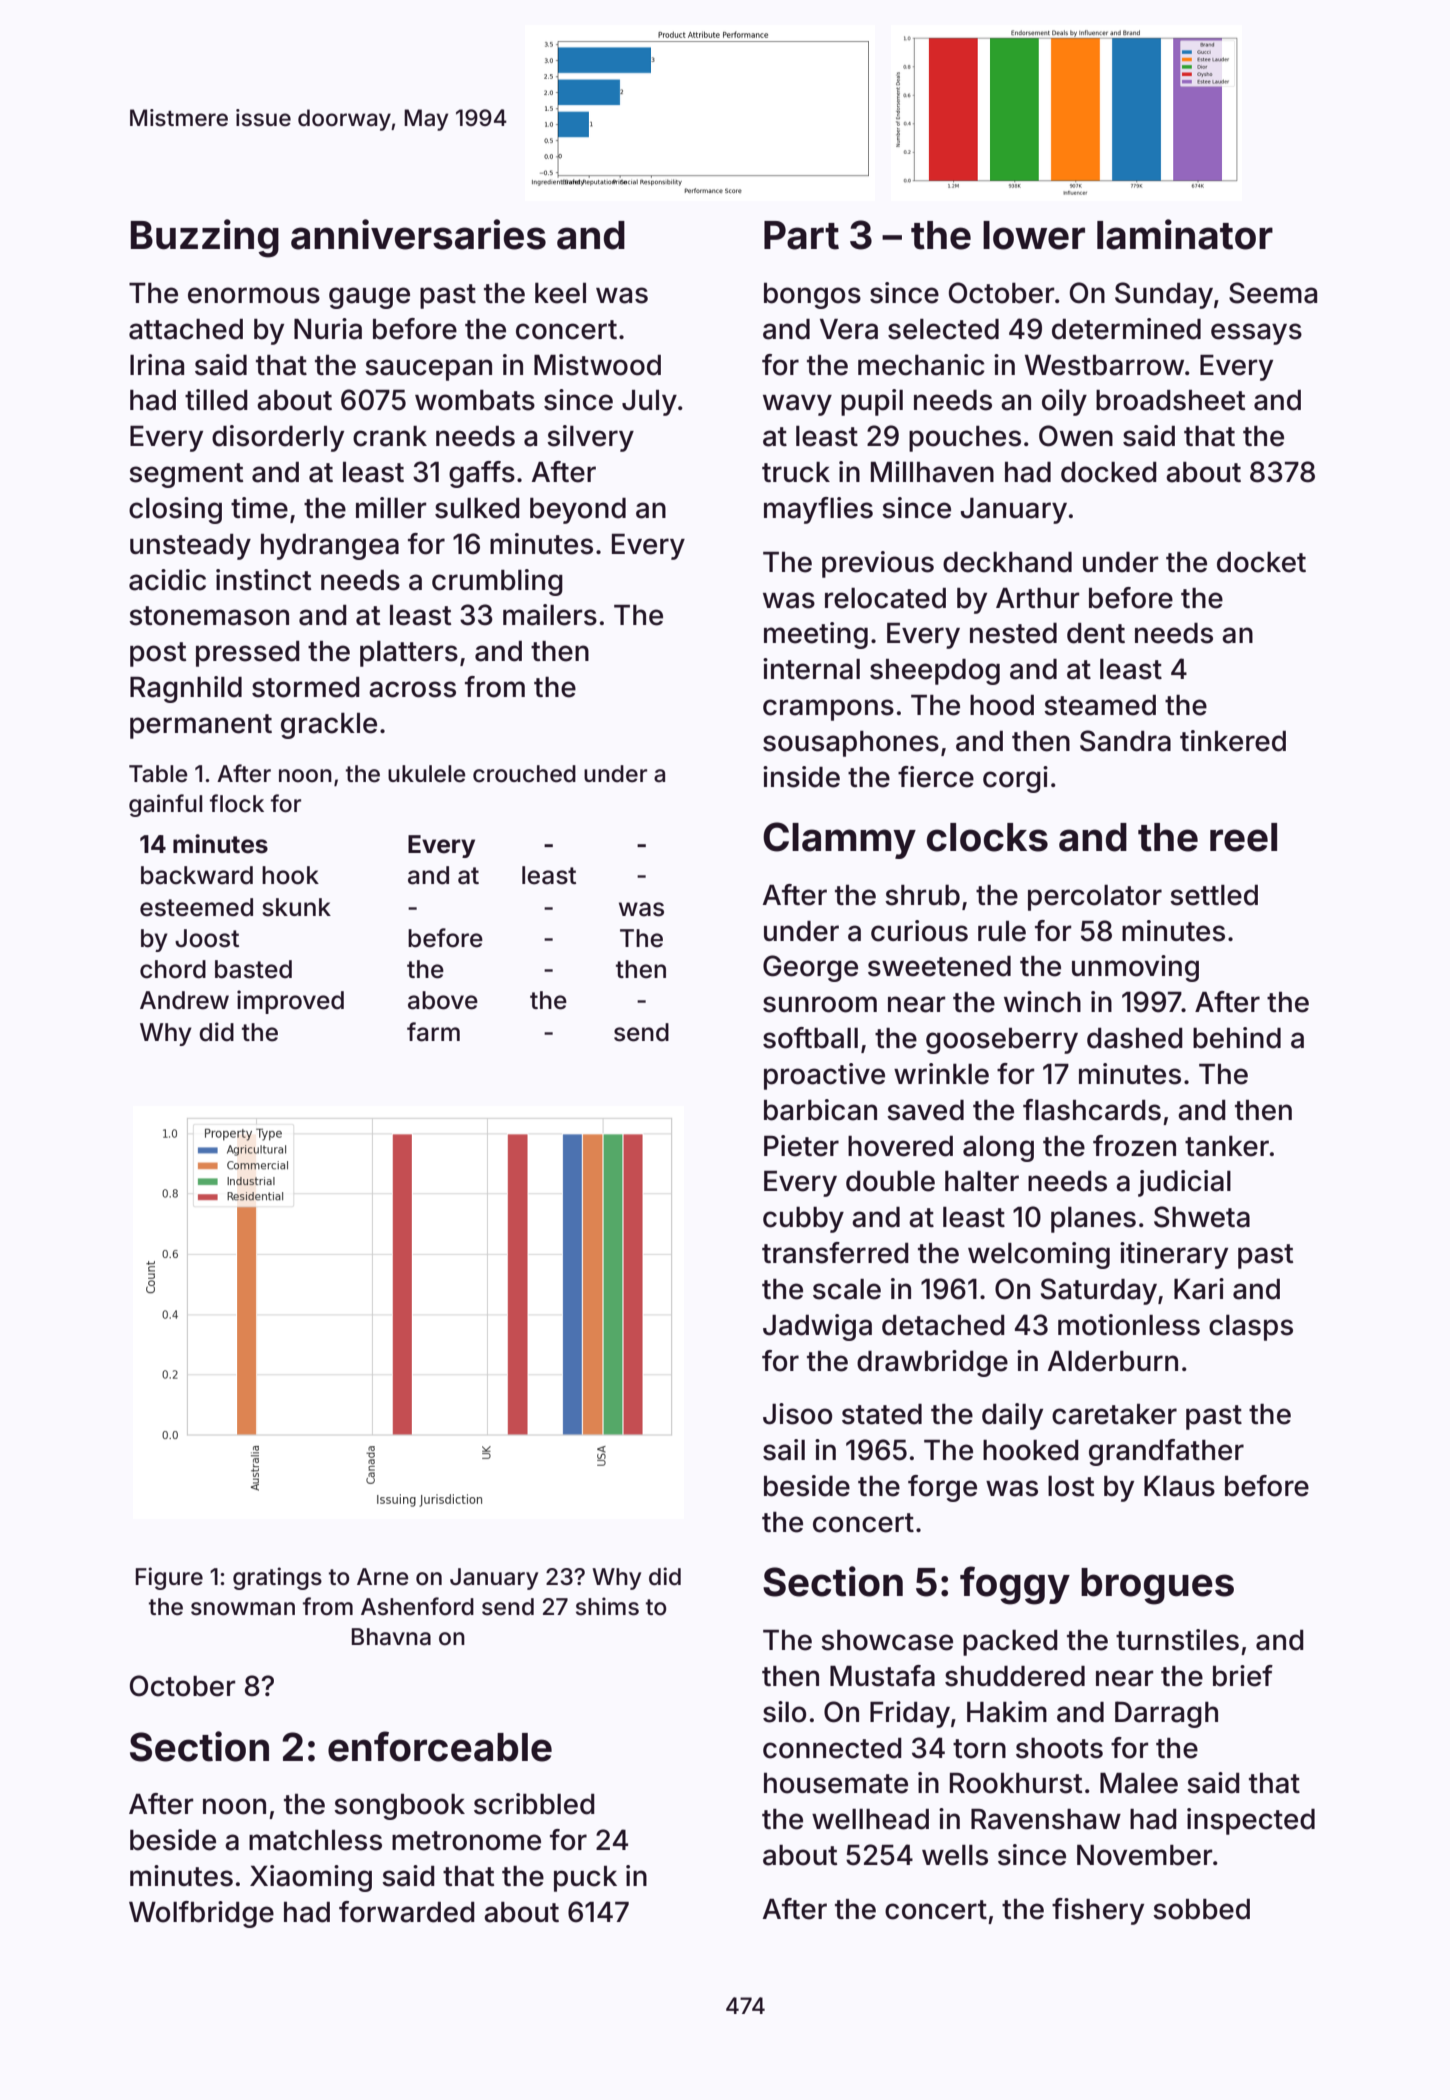 Image resolution: width=1450 pixels, height=2100 pixels. I want to click on essays, so click(1256, 334).
